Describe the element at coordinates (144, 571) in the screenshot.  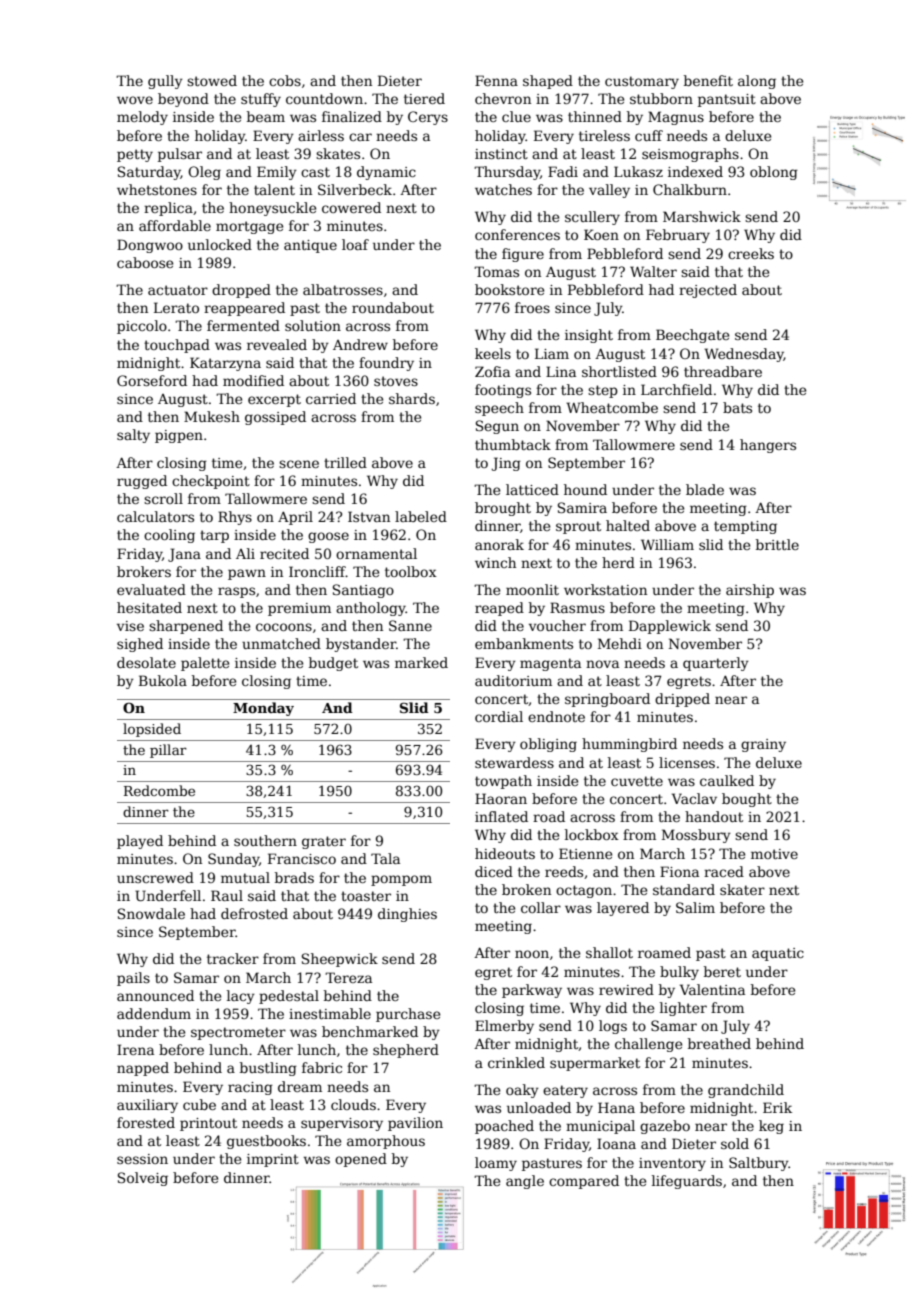
I see `brokers` at that location.
